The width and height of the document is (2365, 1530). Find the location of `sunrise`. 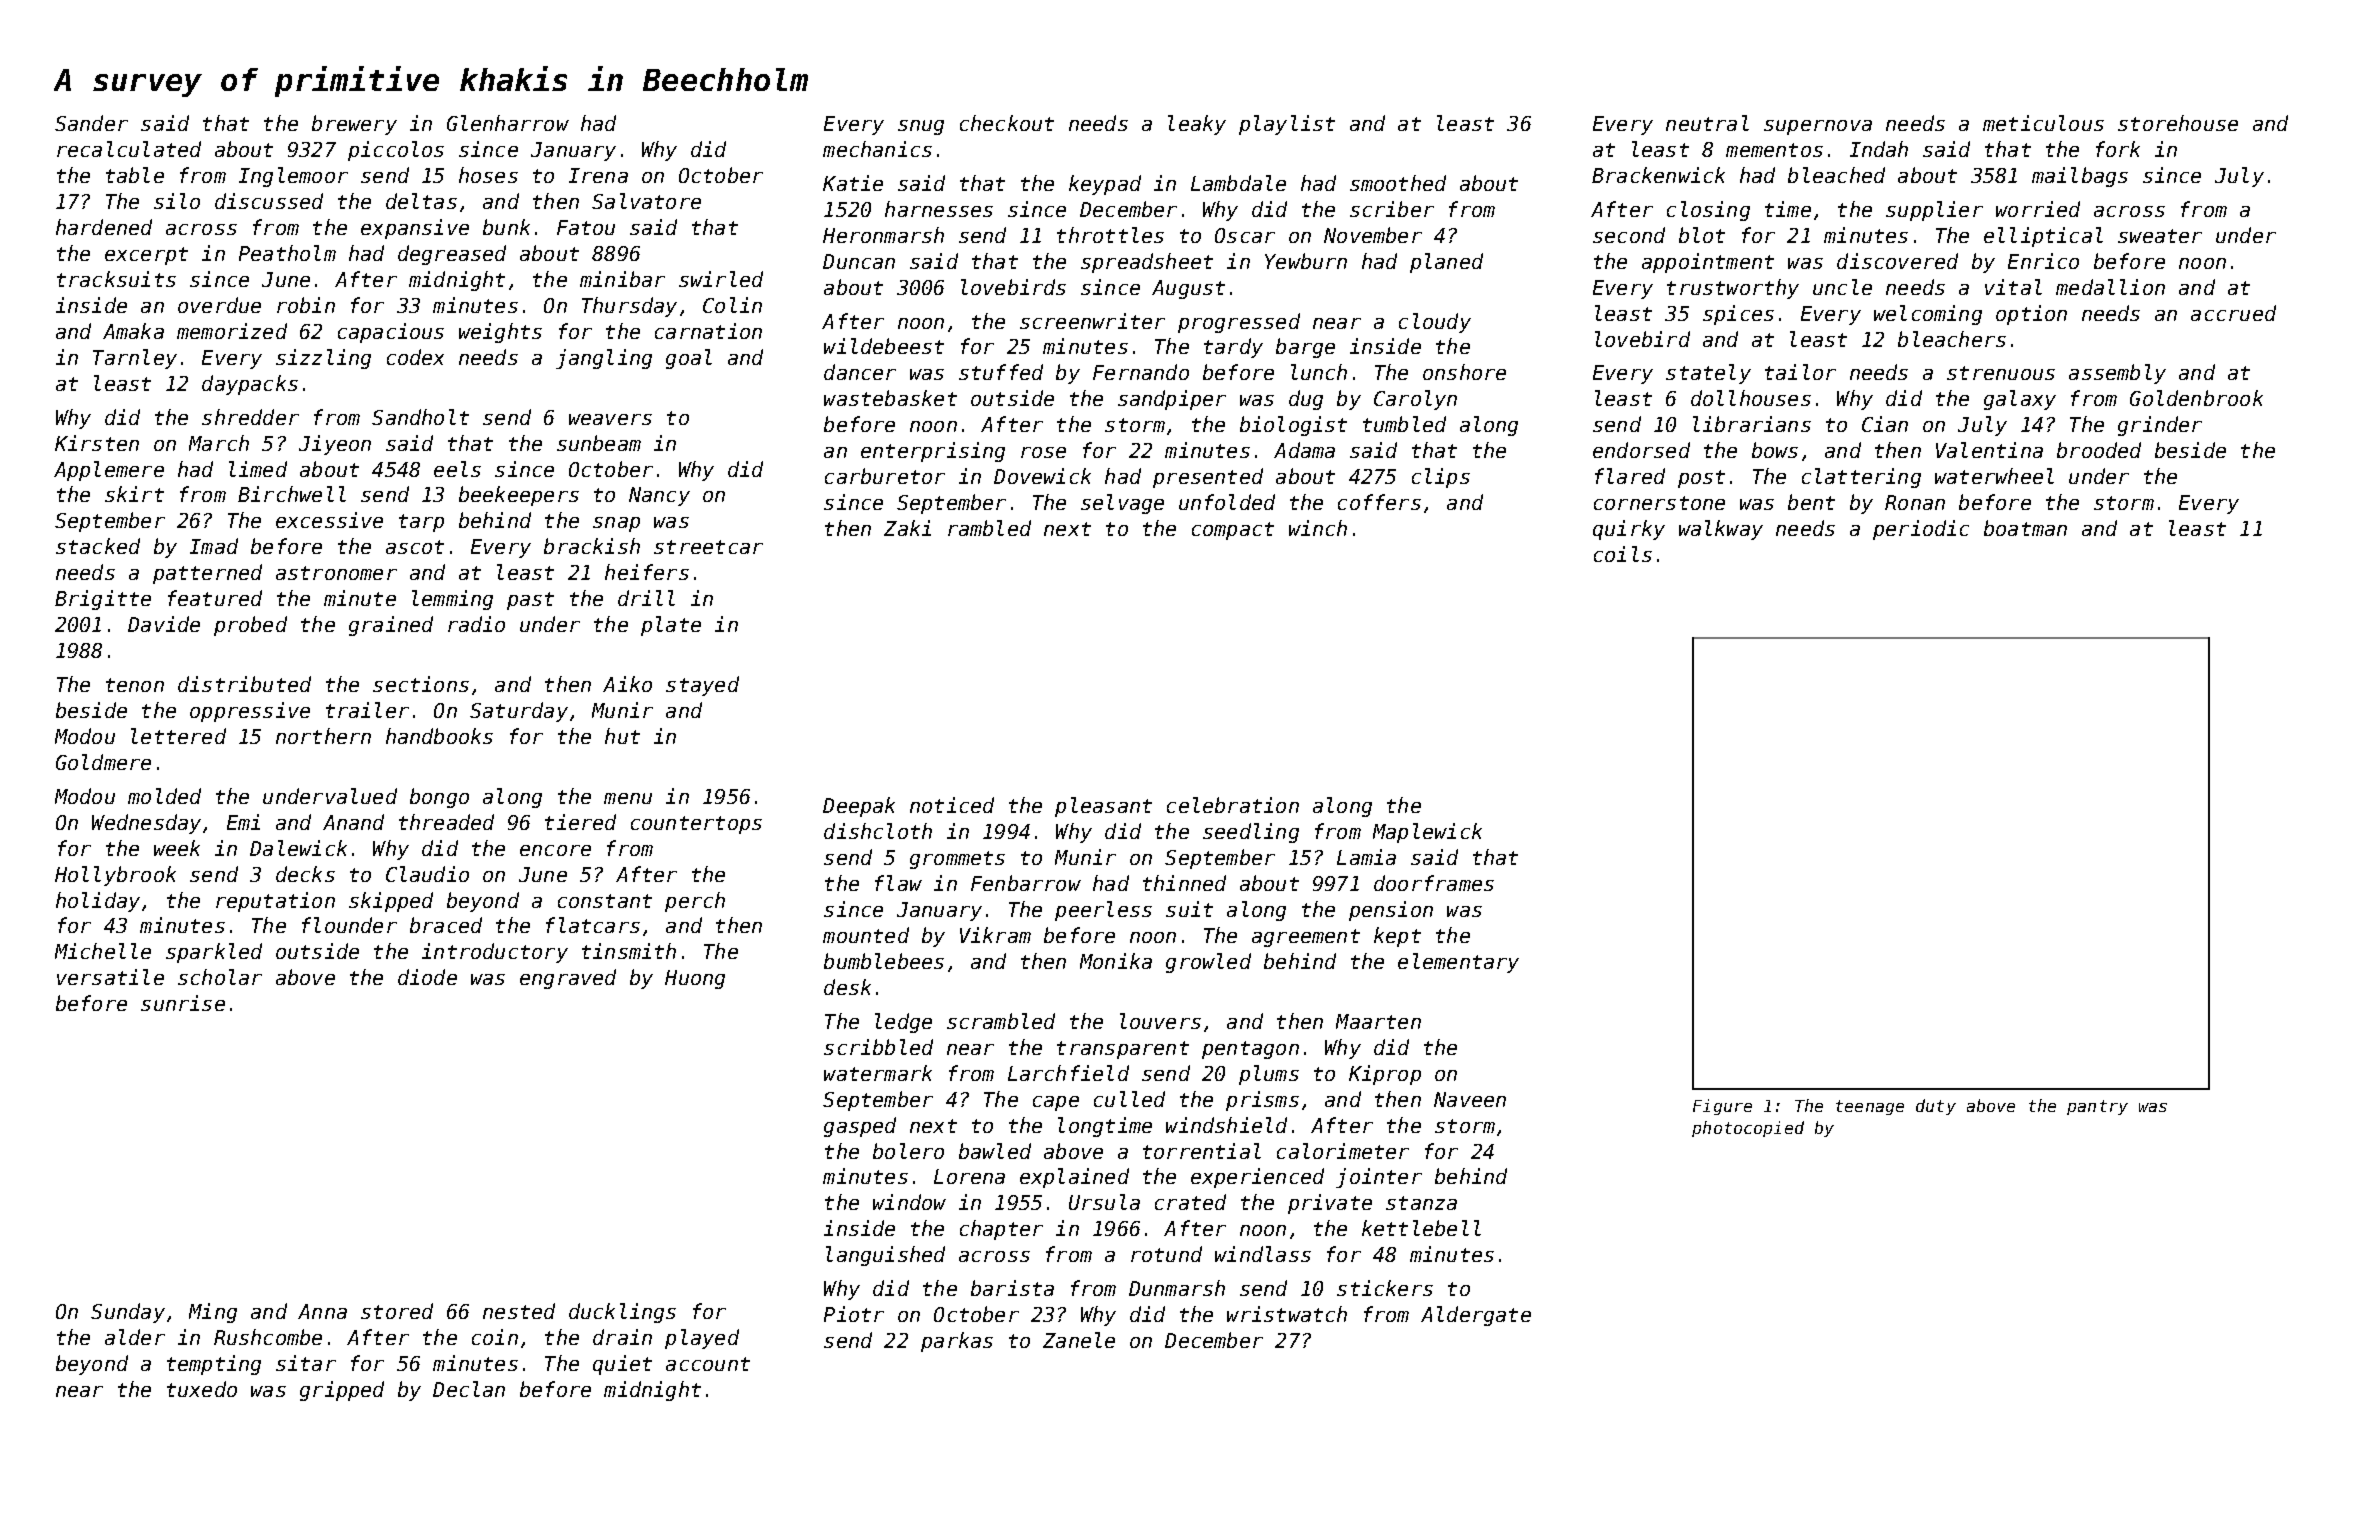

sunrise is located at coordinates (183, 1003).
